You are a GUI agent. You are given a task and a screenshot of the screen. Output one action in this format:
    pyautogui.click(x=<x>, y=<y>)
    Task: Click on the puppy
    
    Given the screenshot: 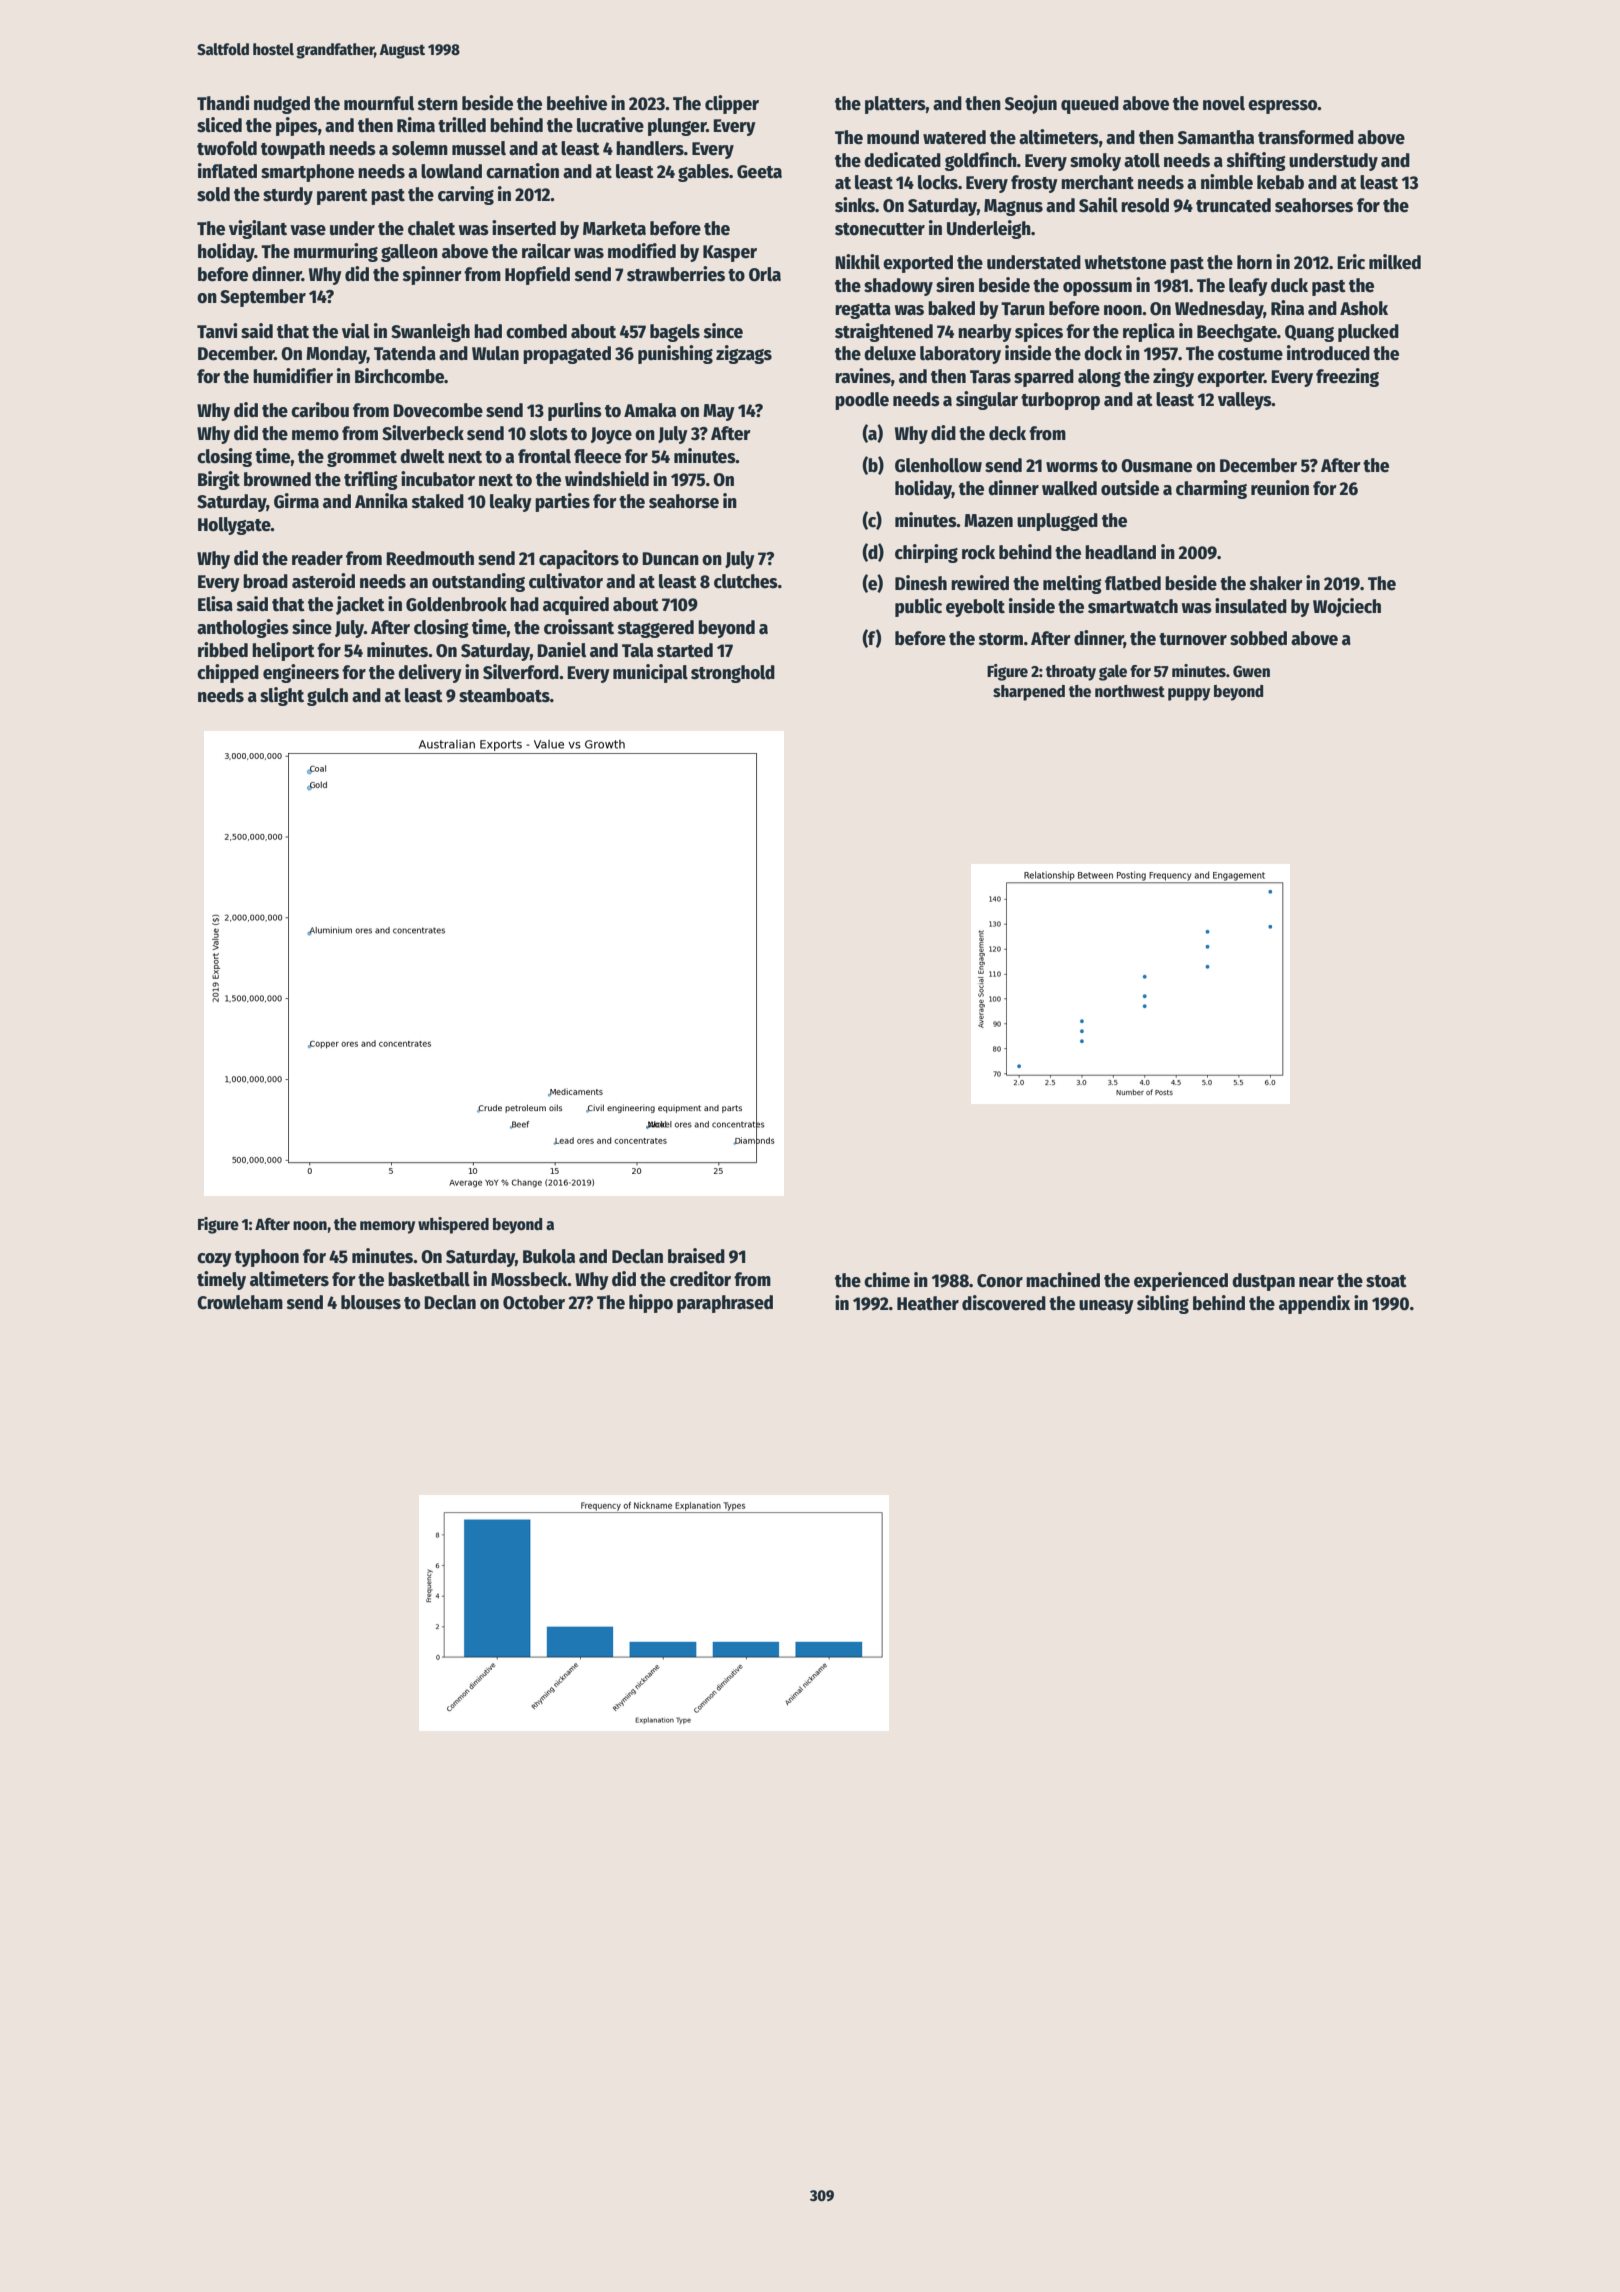 What is the action you would take?
    pyautogui.click(x=1189, y=694)
